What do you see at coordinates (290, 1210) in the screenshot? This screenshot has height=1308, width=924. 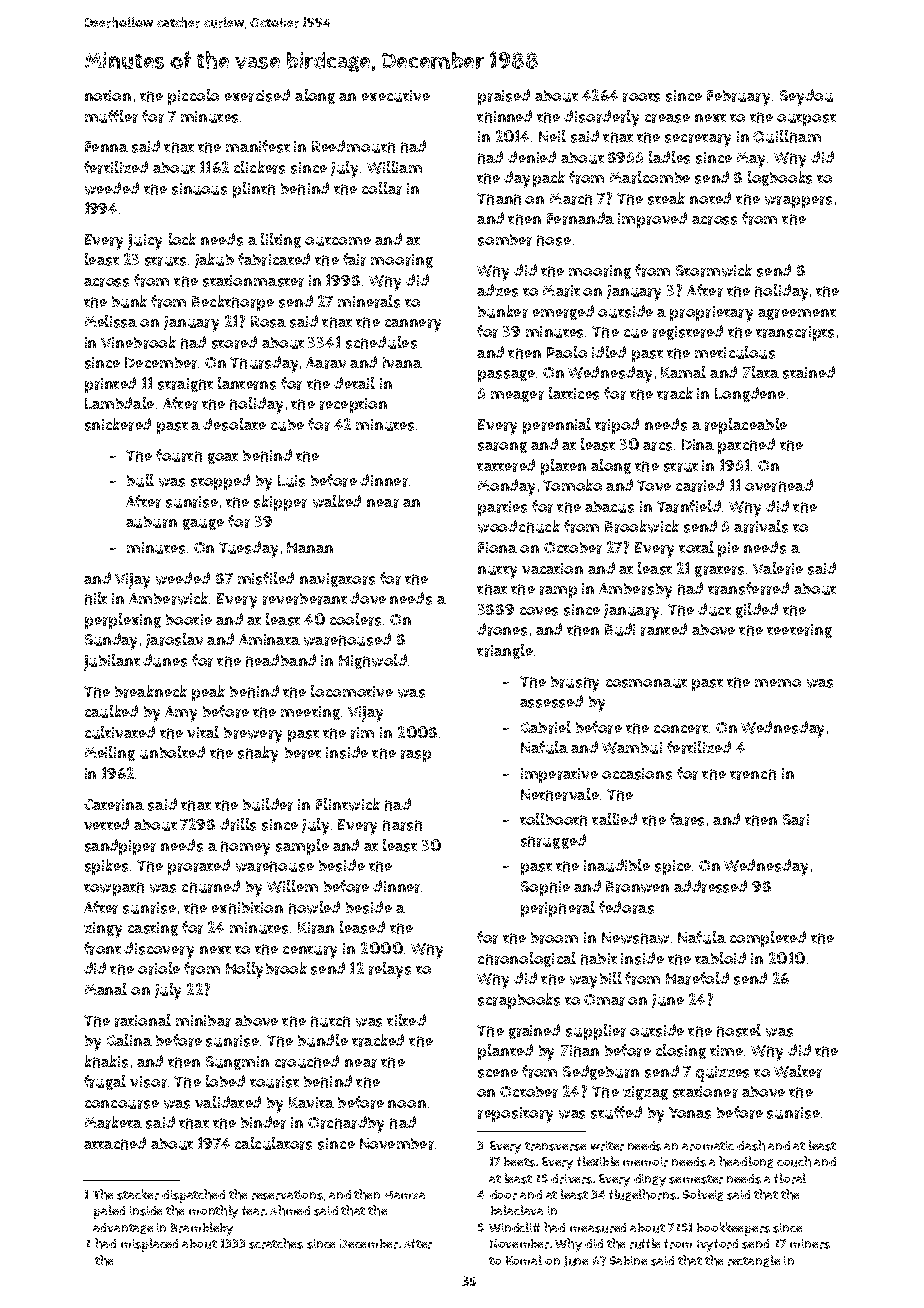 I see `Ahmed` at bounding box center [290, 1210].
